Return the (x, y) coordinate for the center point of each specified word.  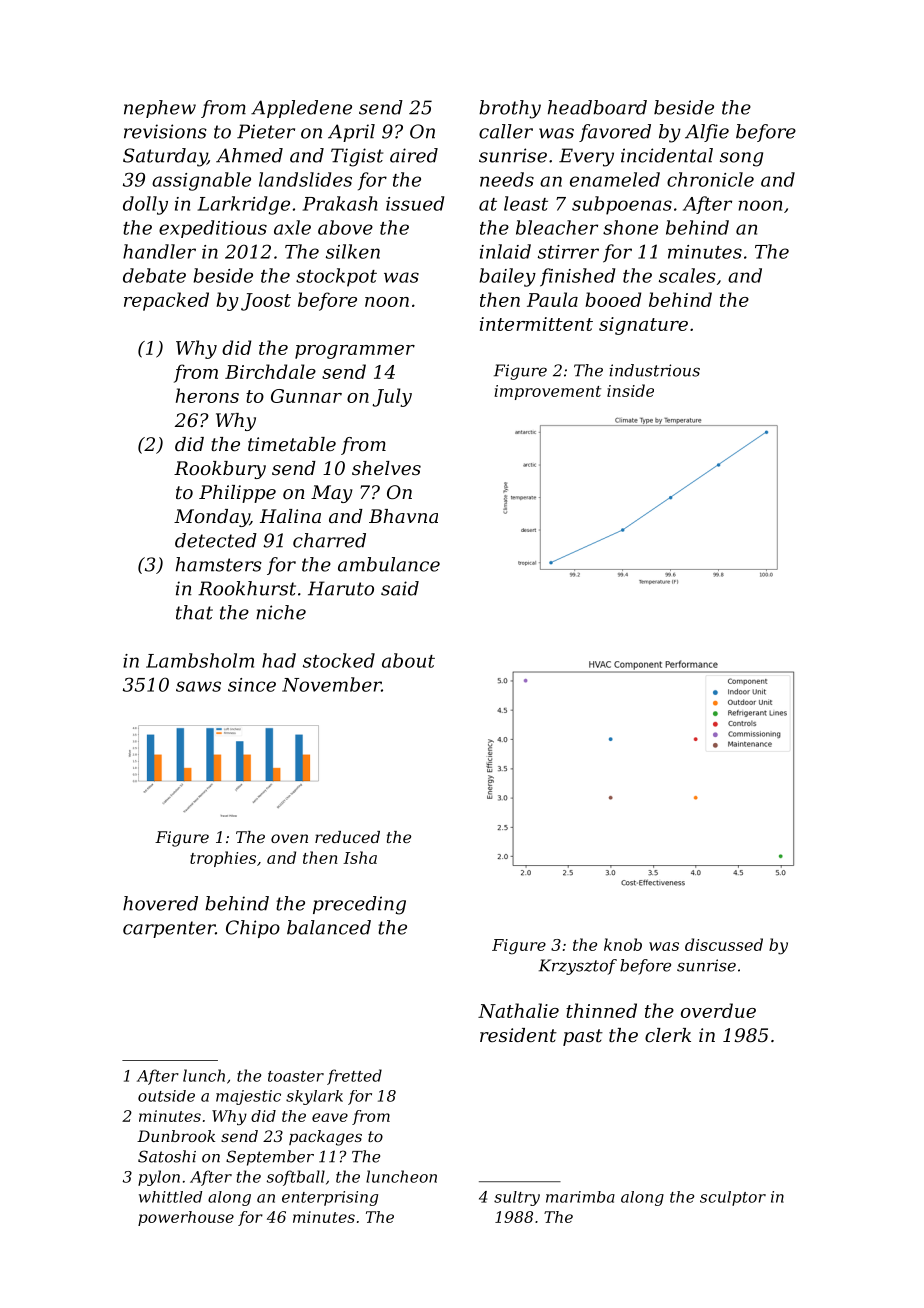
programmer (355, 352)
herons (207, 395)
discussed (724, 944)
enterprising (330, 1198)
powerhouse (186, 1218)
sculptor (733, 1198)
